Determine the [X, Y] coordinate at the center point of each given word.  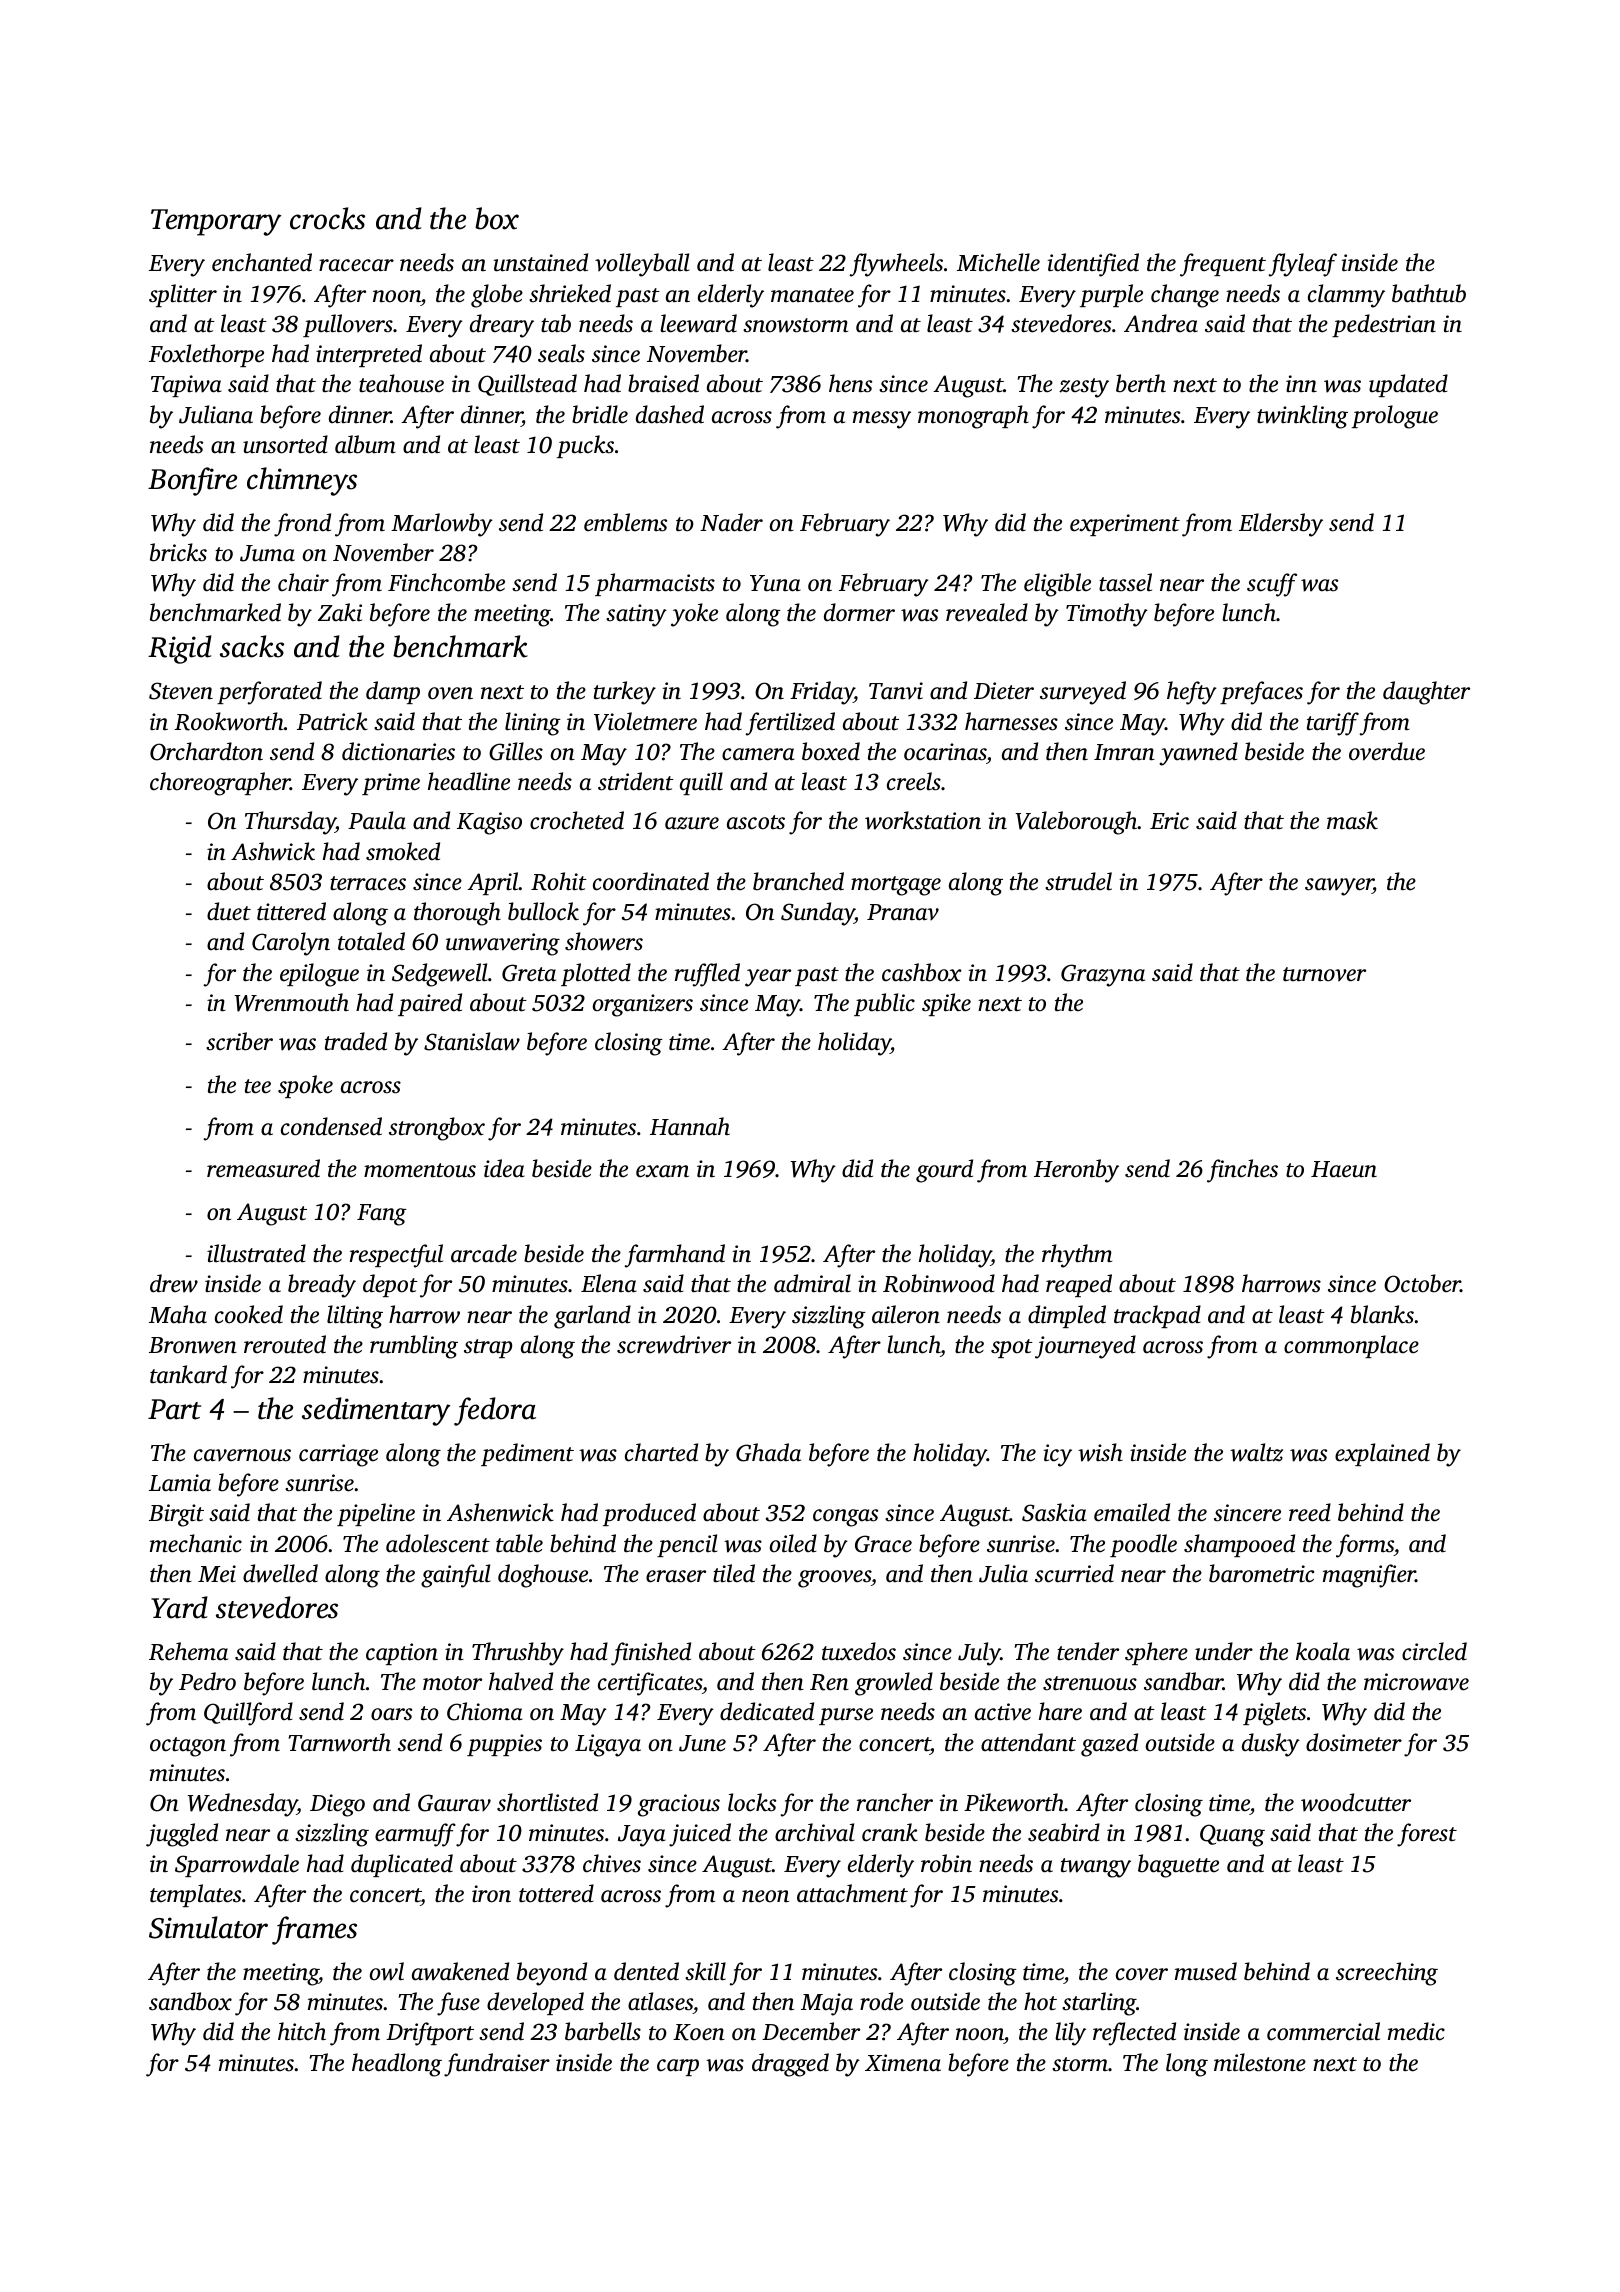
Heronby [1076, 1171]
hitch [302, 2031]
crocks [327, 218]
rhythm [1077, 1256]
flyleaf [1303, 265]
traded [356, 1041]
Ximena [903, 2063]
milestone [1260, 2062]
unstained [540, 262]
